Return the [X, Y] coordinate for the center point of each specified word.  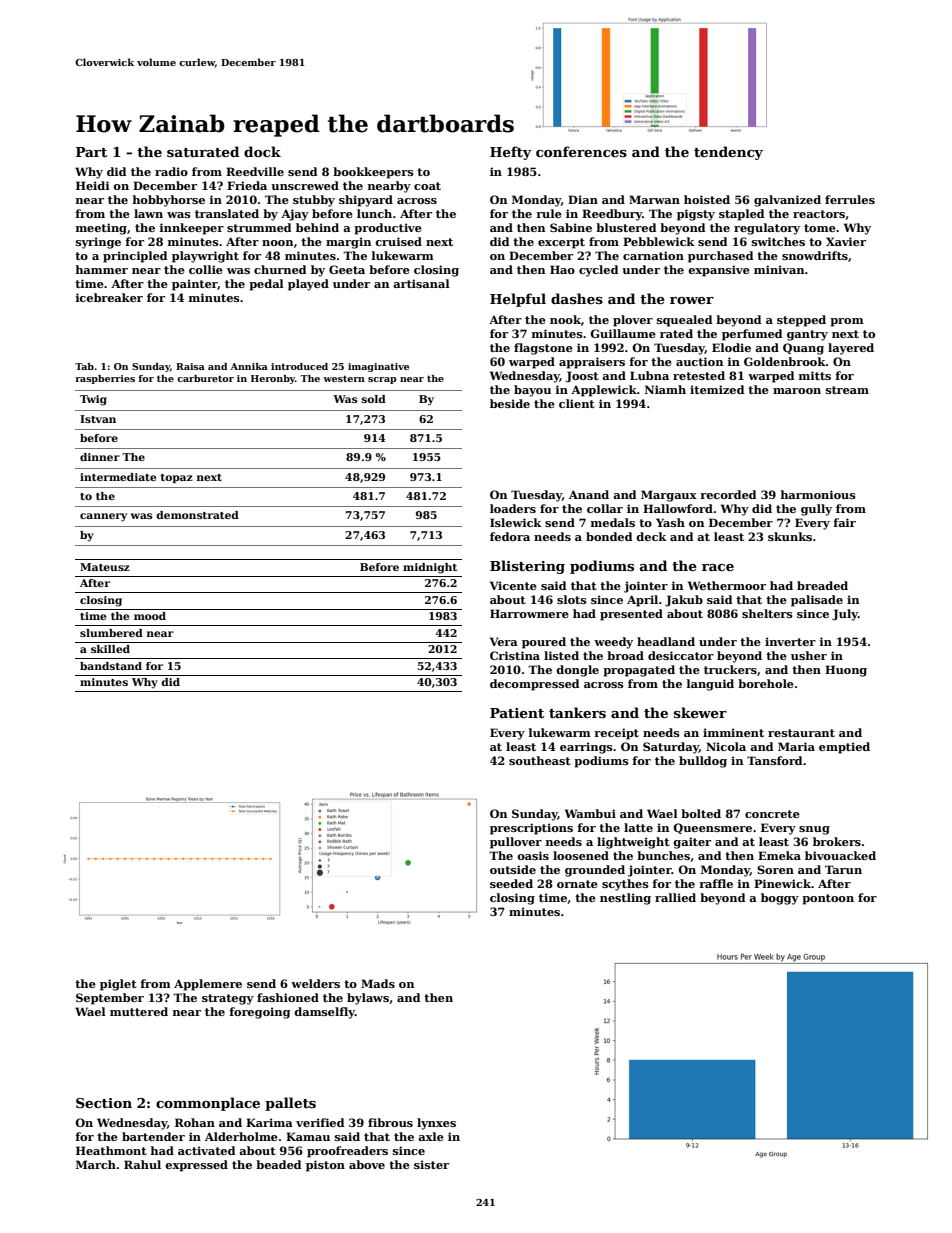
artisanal [421, 283]
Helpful [518, 300]
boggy [780, 899]
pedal [266, 285]
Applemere [208, 985]
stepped [801, 321]
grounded [595, 871]
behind [317, 227]
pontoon [828, 899]
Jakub [684, 601]
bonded [609, 536]
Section [104, 1103]
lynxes [436, 1124]
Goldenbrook [785, 361]
